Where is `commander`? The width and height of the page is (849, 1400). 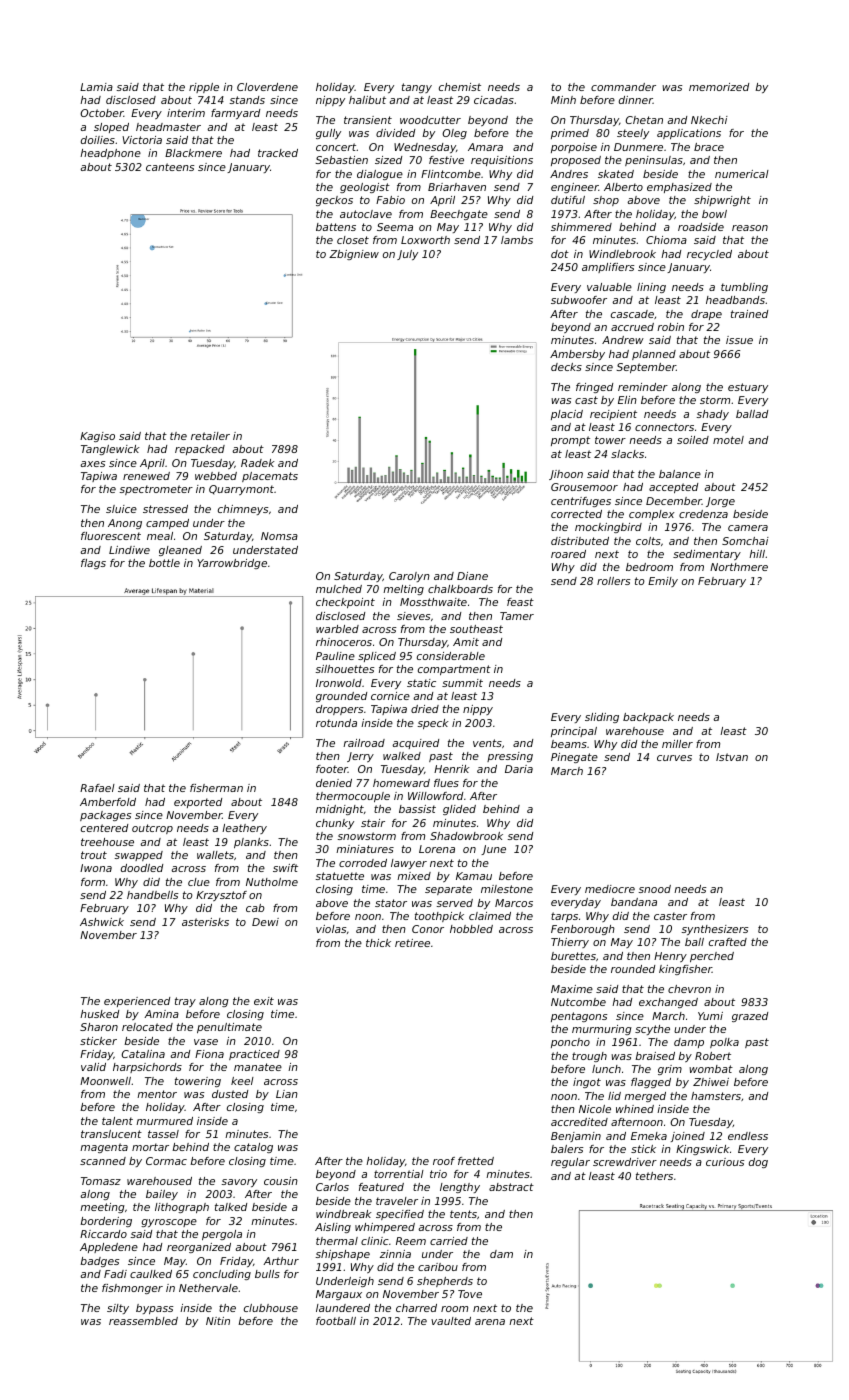
commander is located at coordinates (623, 87).
